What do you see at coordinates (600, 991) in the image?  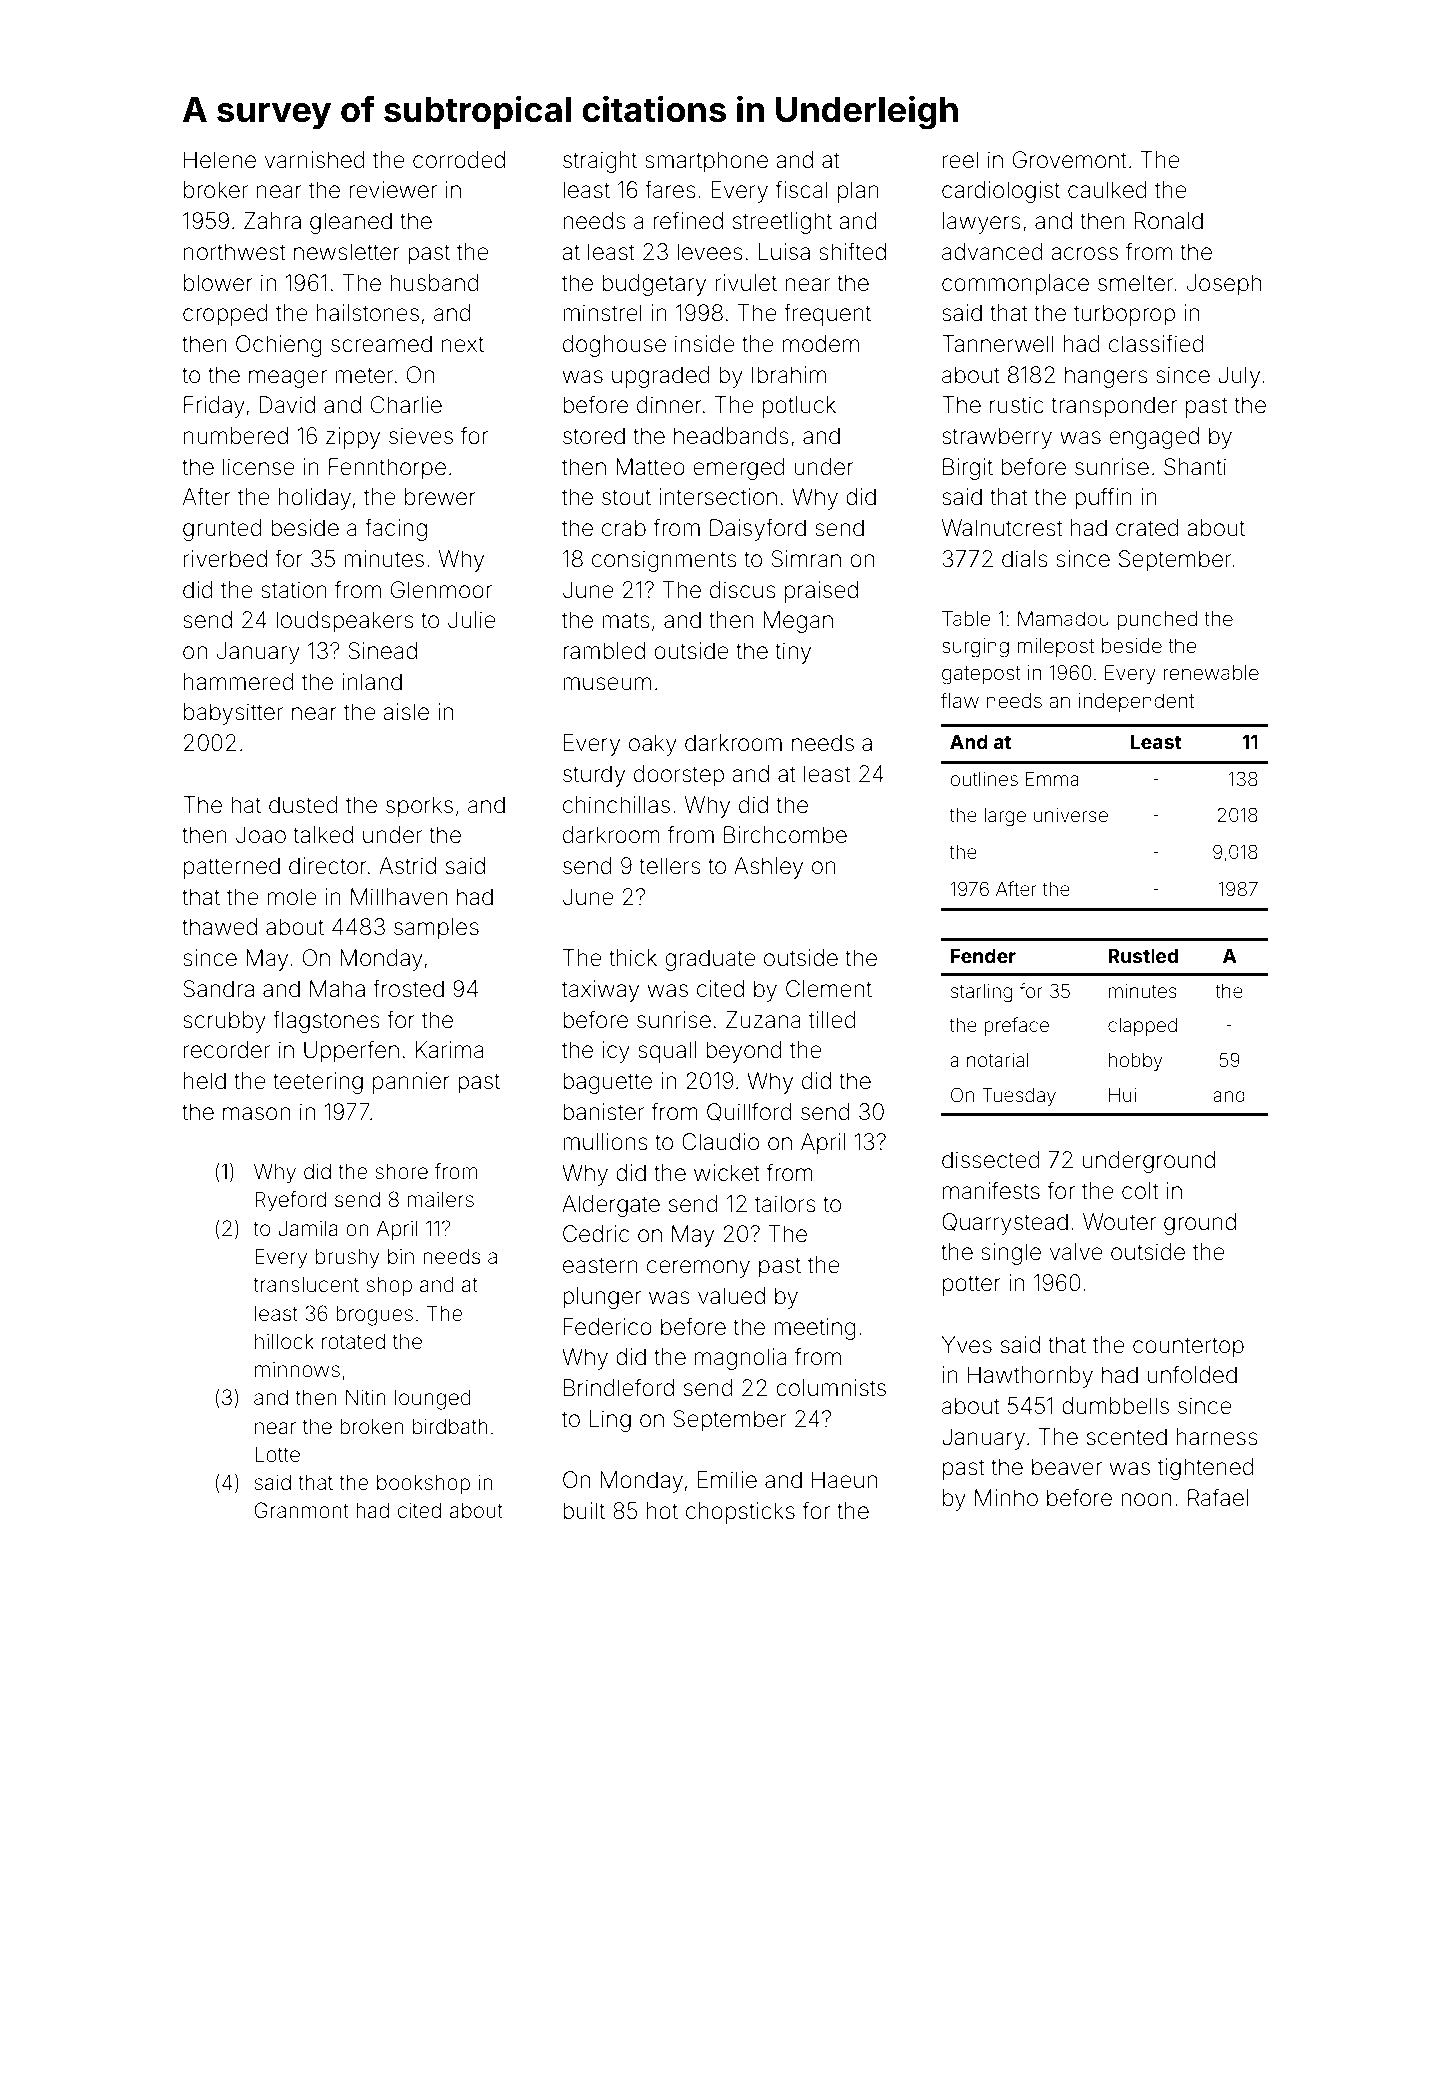 I see `taxiway` at bounding box center [600, 991].
